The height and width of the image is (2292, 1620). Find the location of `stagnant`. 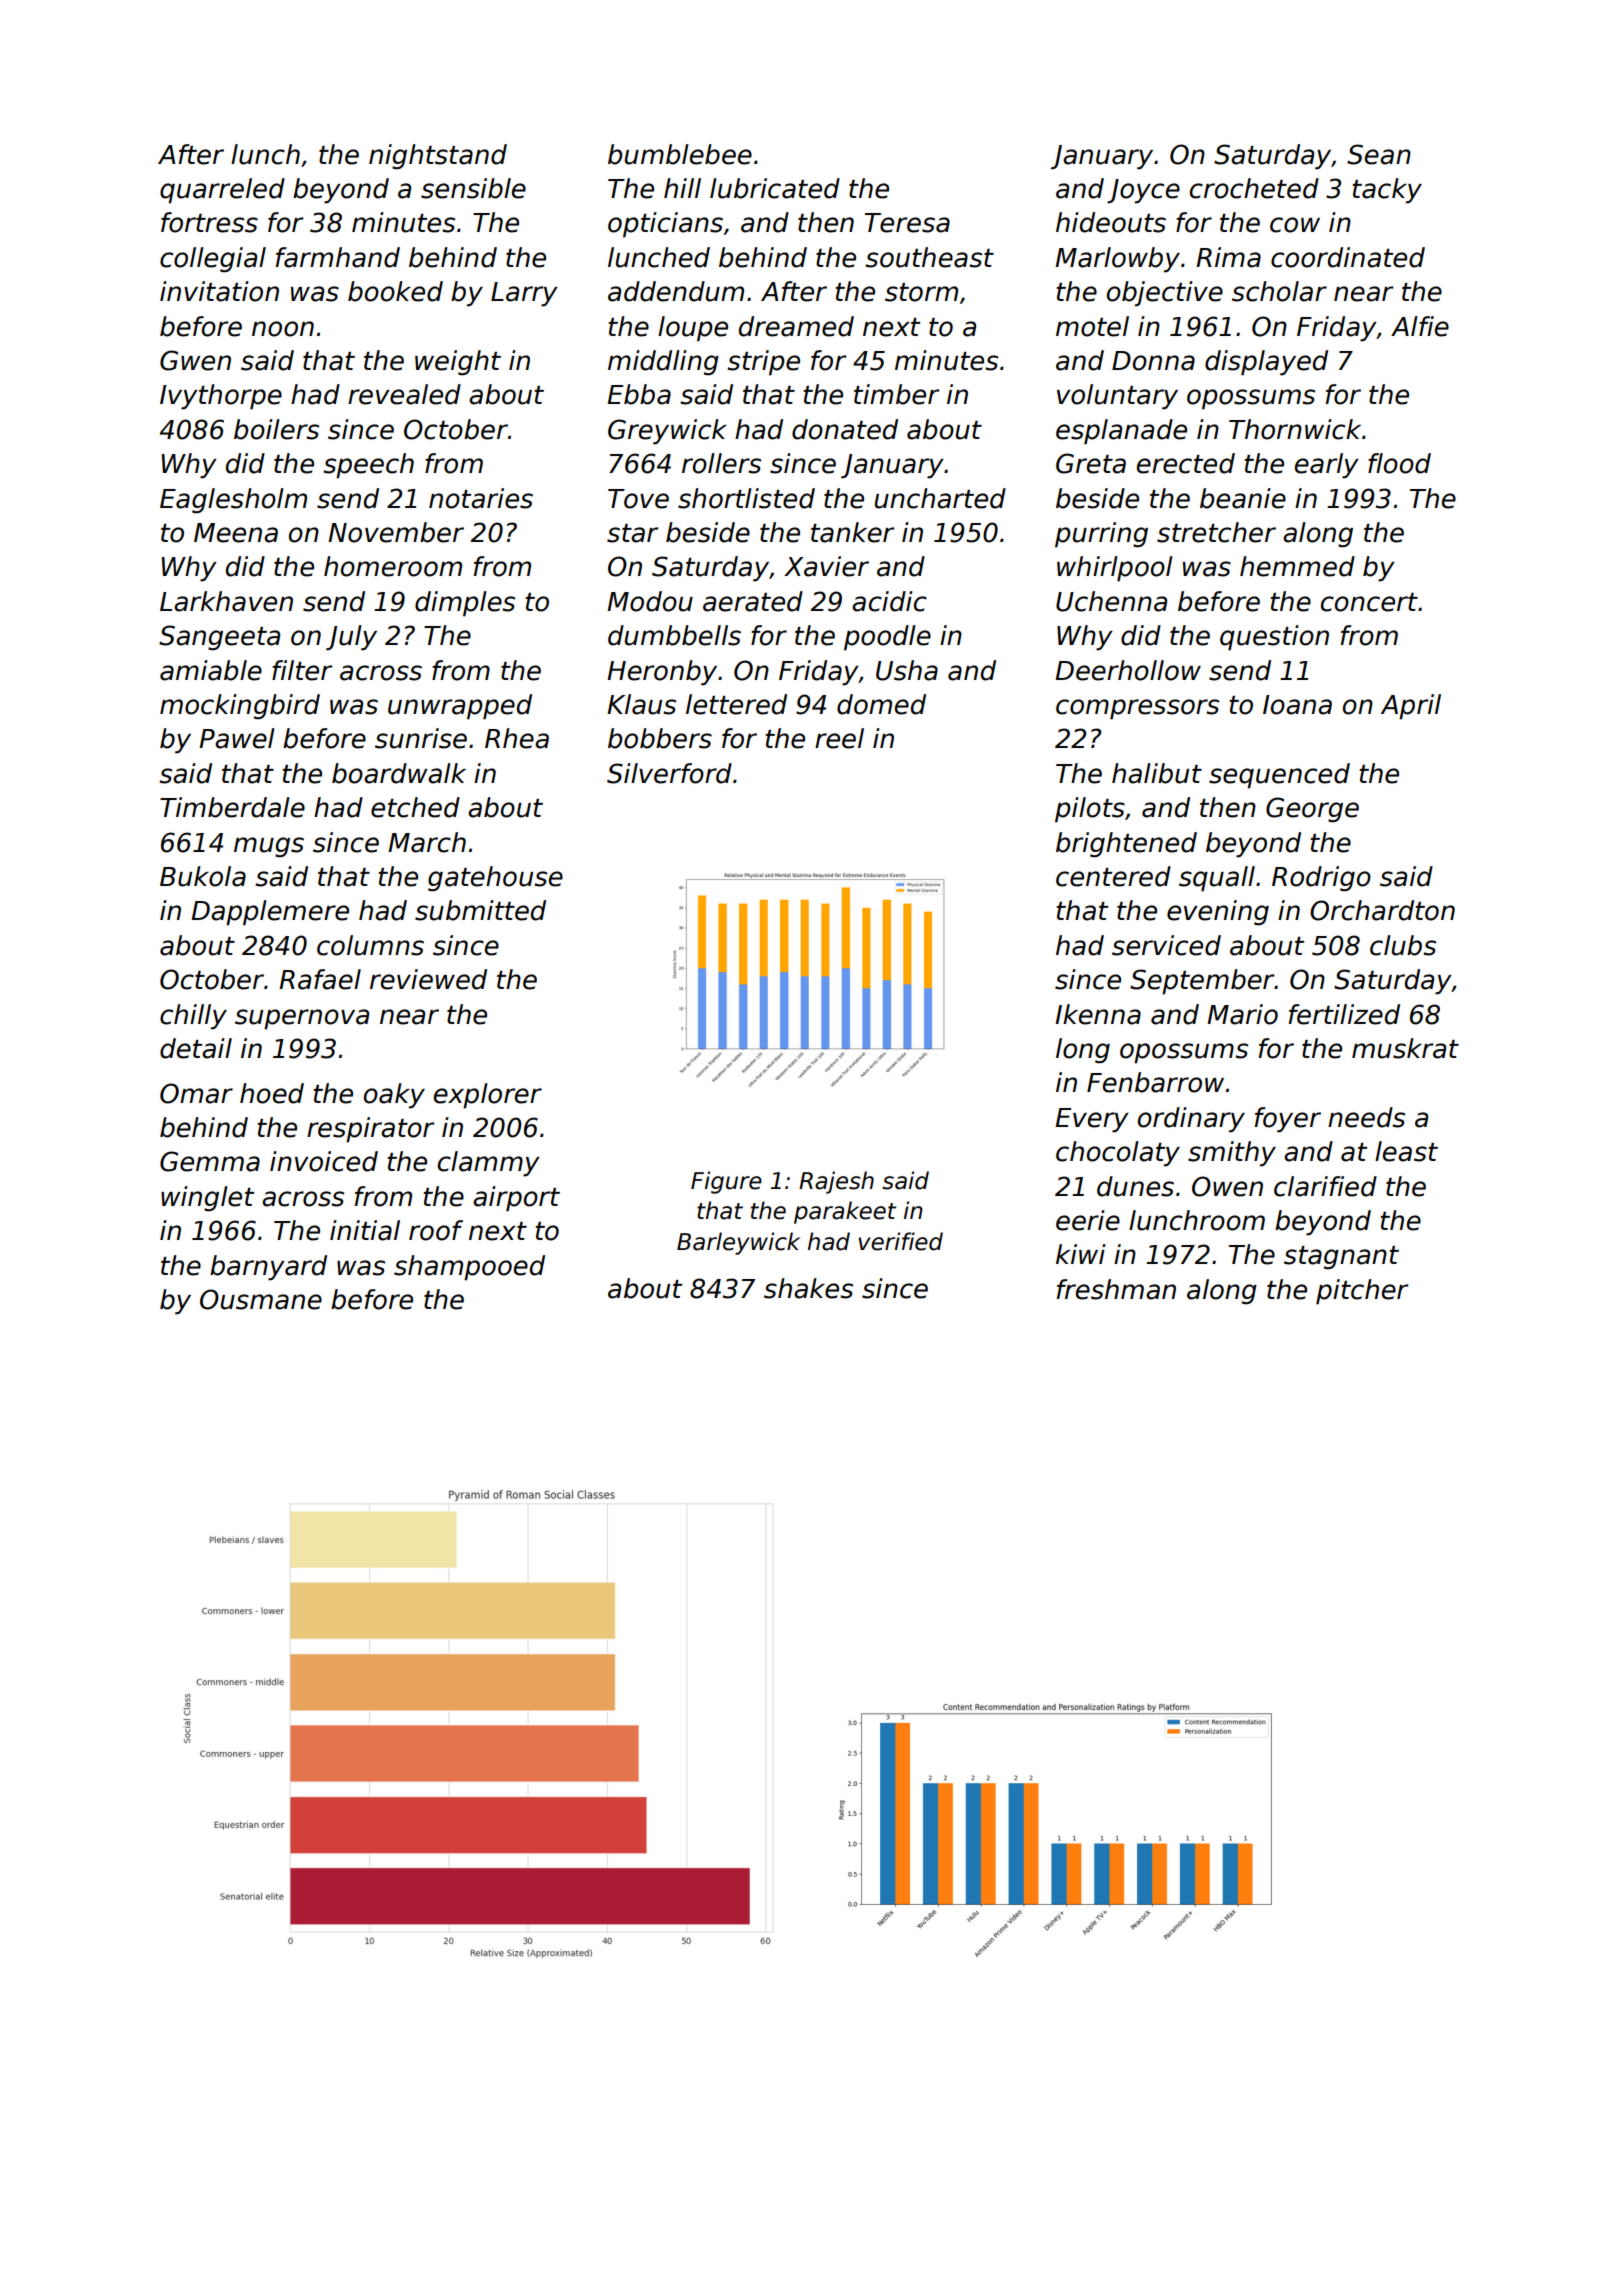

stagnant is located at coordinates (1341, 1258).
